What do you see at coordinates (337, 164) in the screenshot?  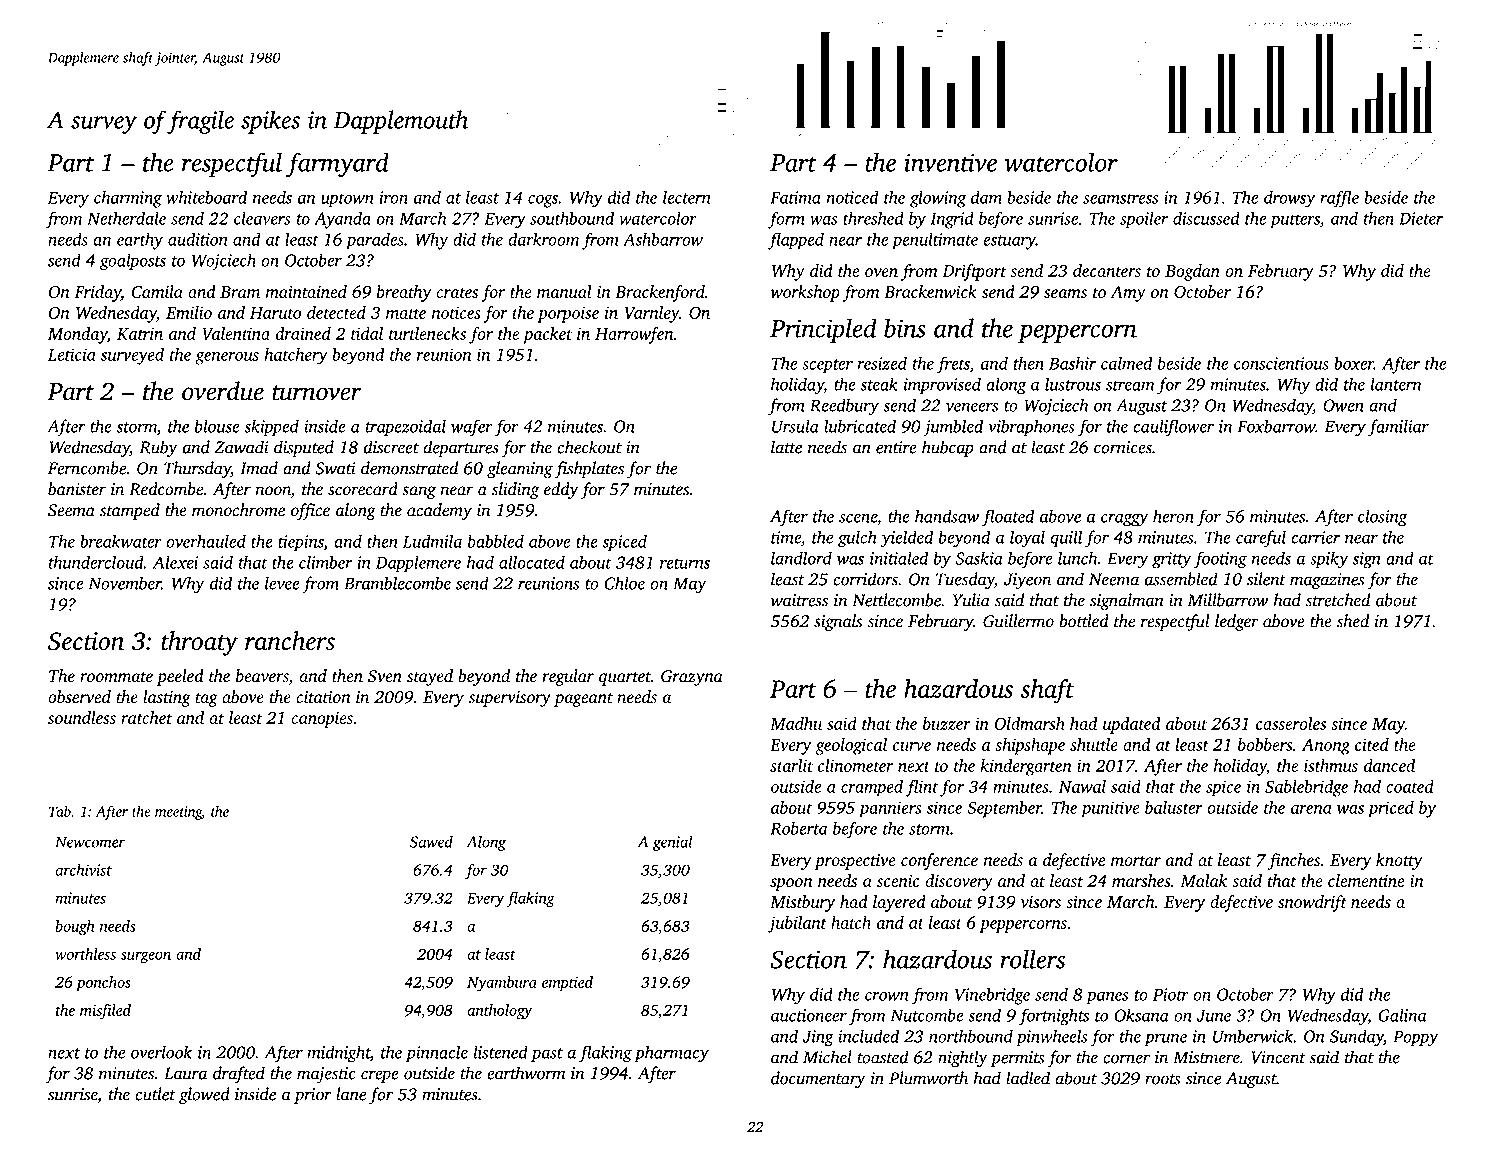 I see `farmyard` at bounding box center [337, 164].
